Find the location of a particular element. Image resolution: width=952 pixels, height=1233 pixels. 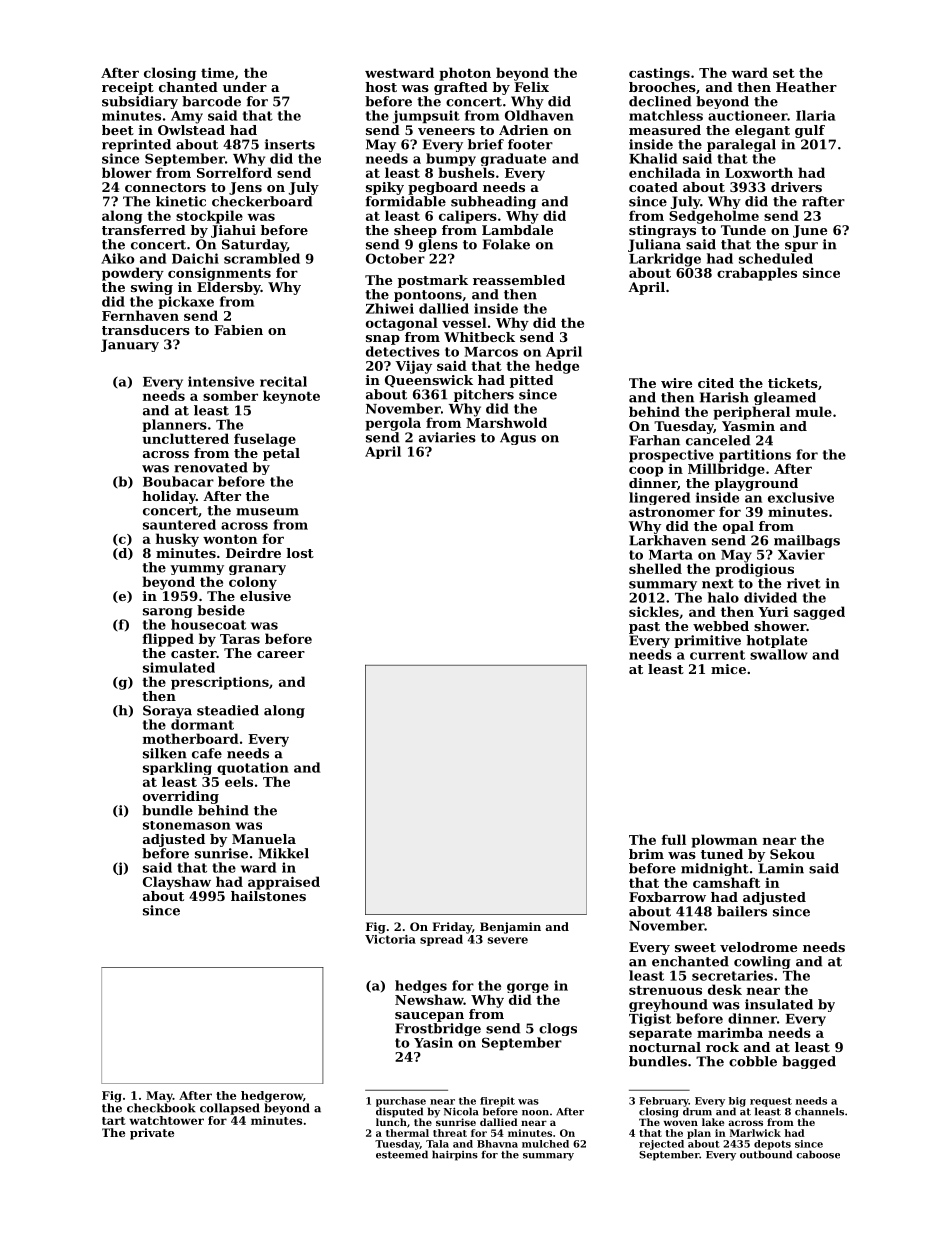

cited is located at coordinates (716, 383).
